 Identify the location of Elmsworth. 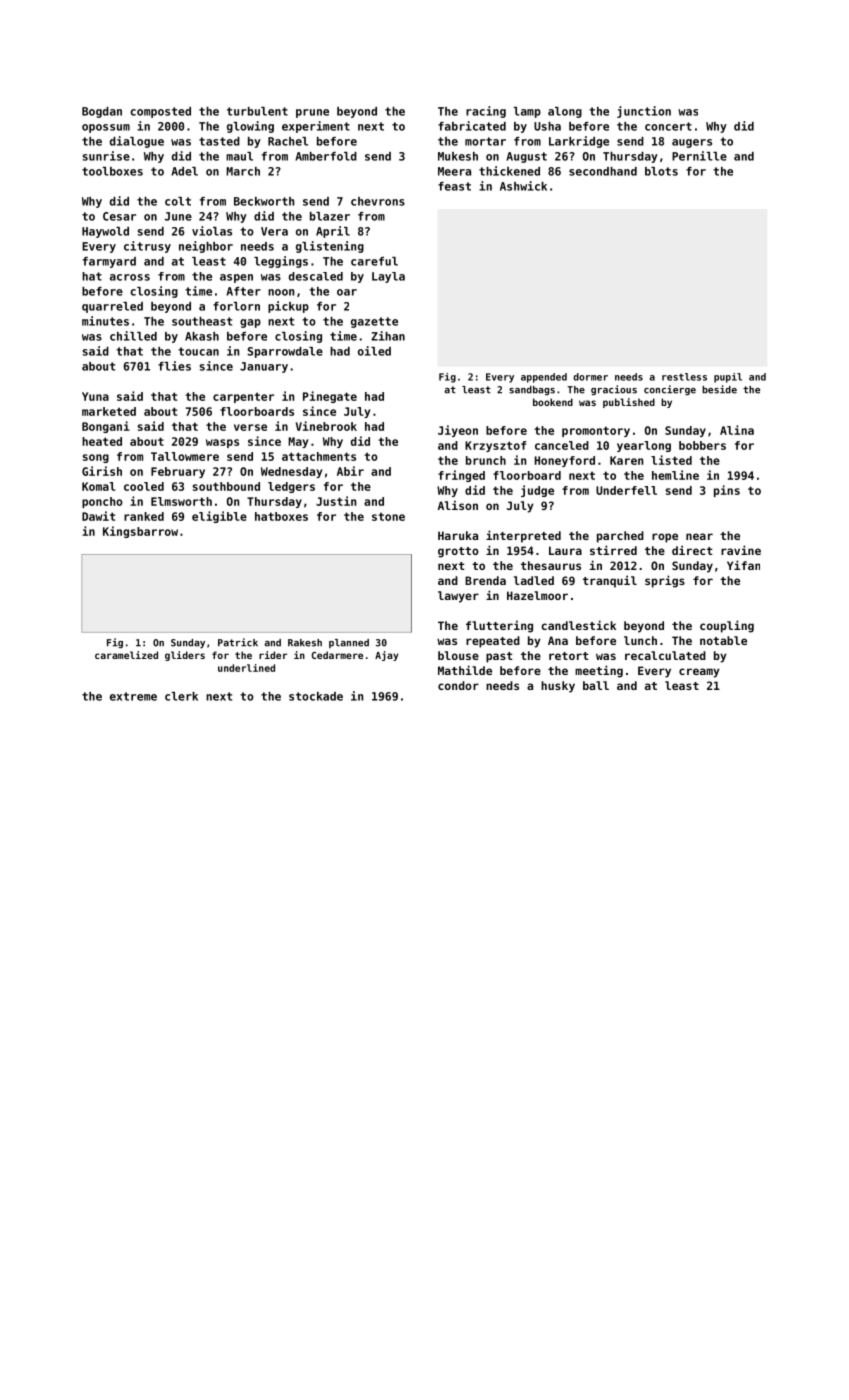
(181, 501).
